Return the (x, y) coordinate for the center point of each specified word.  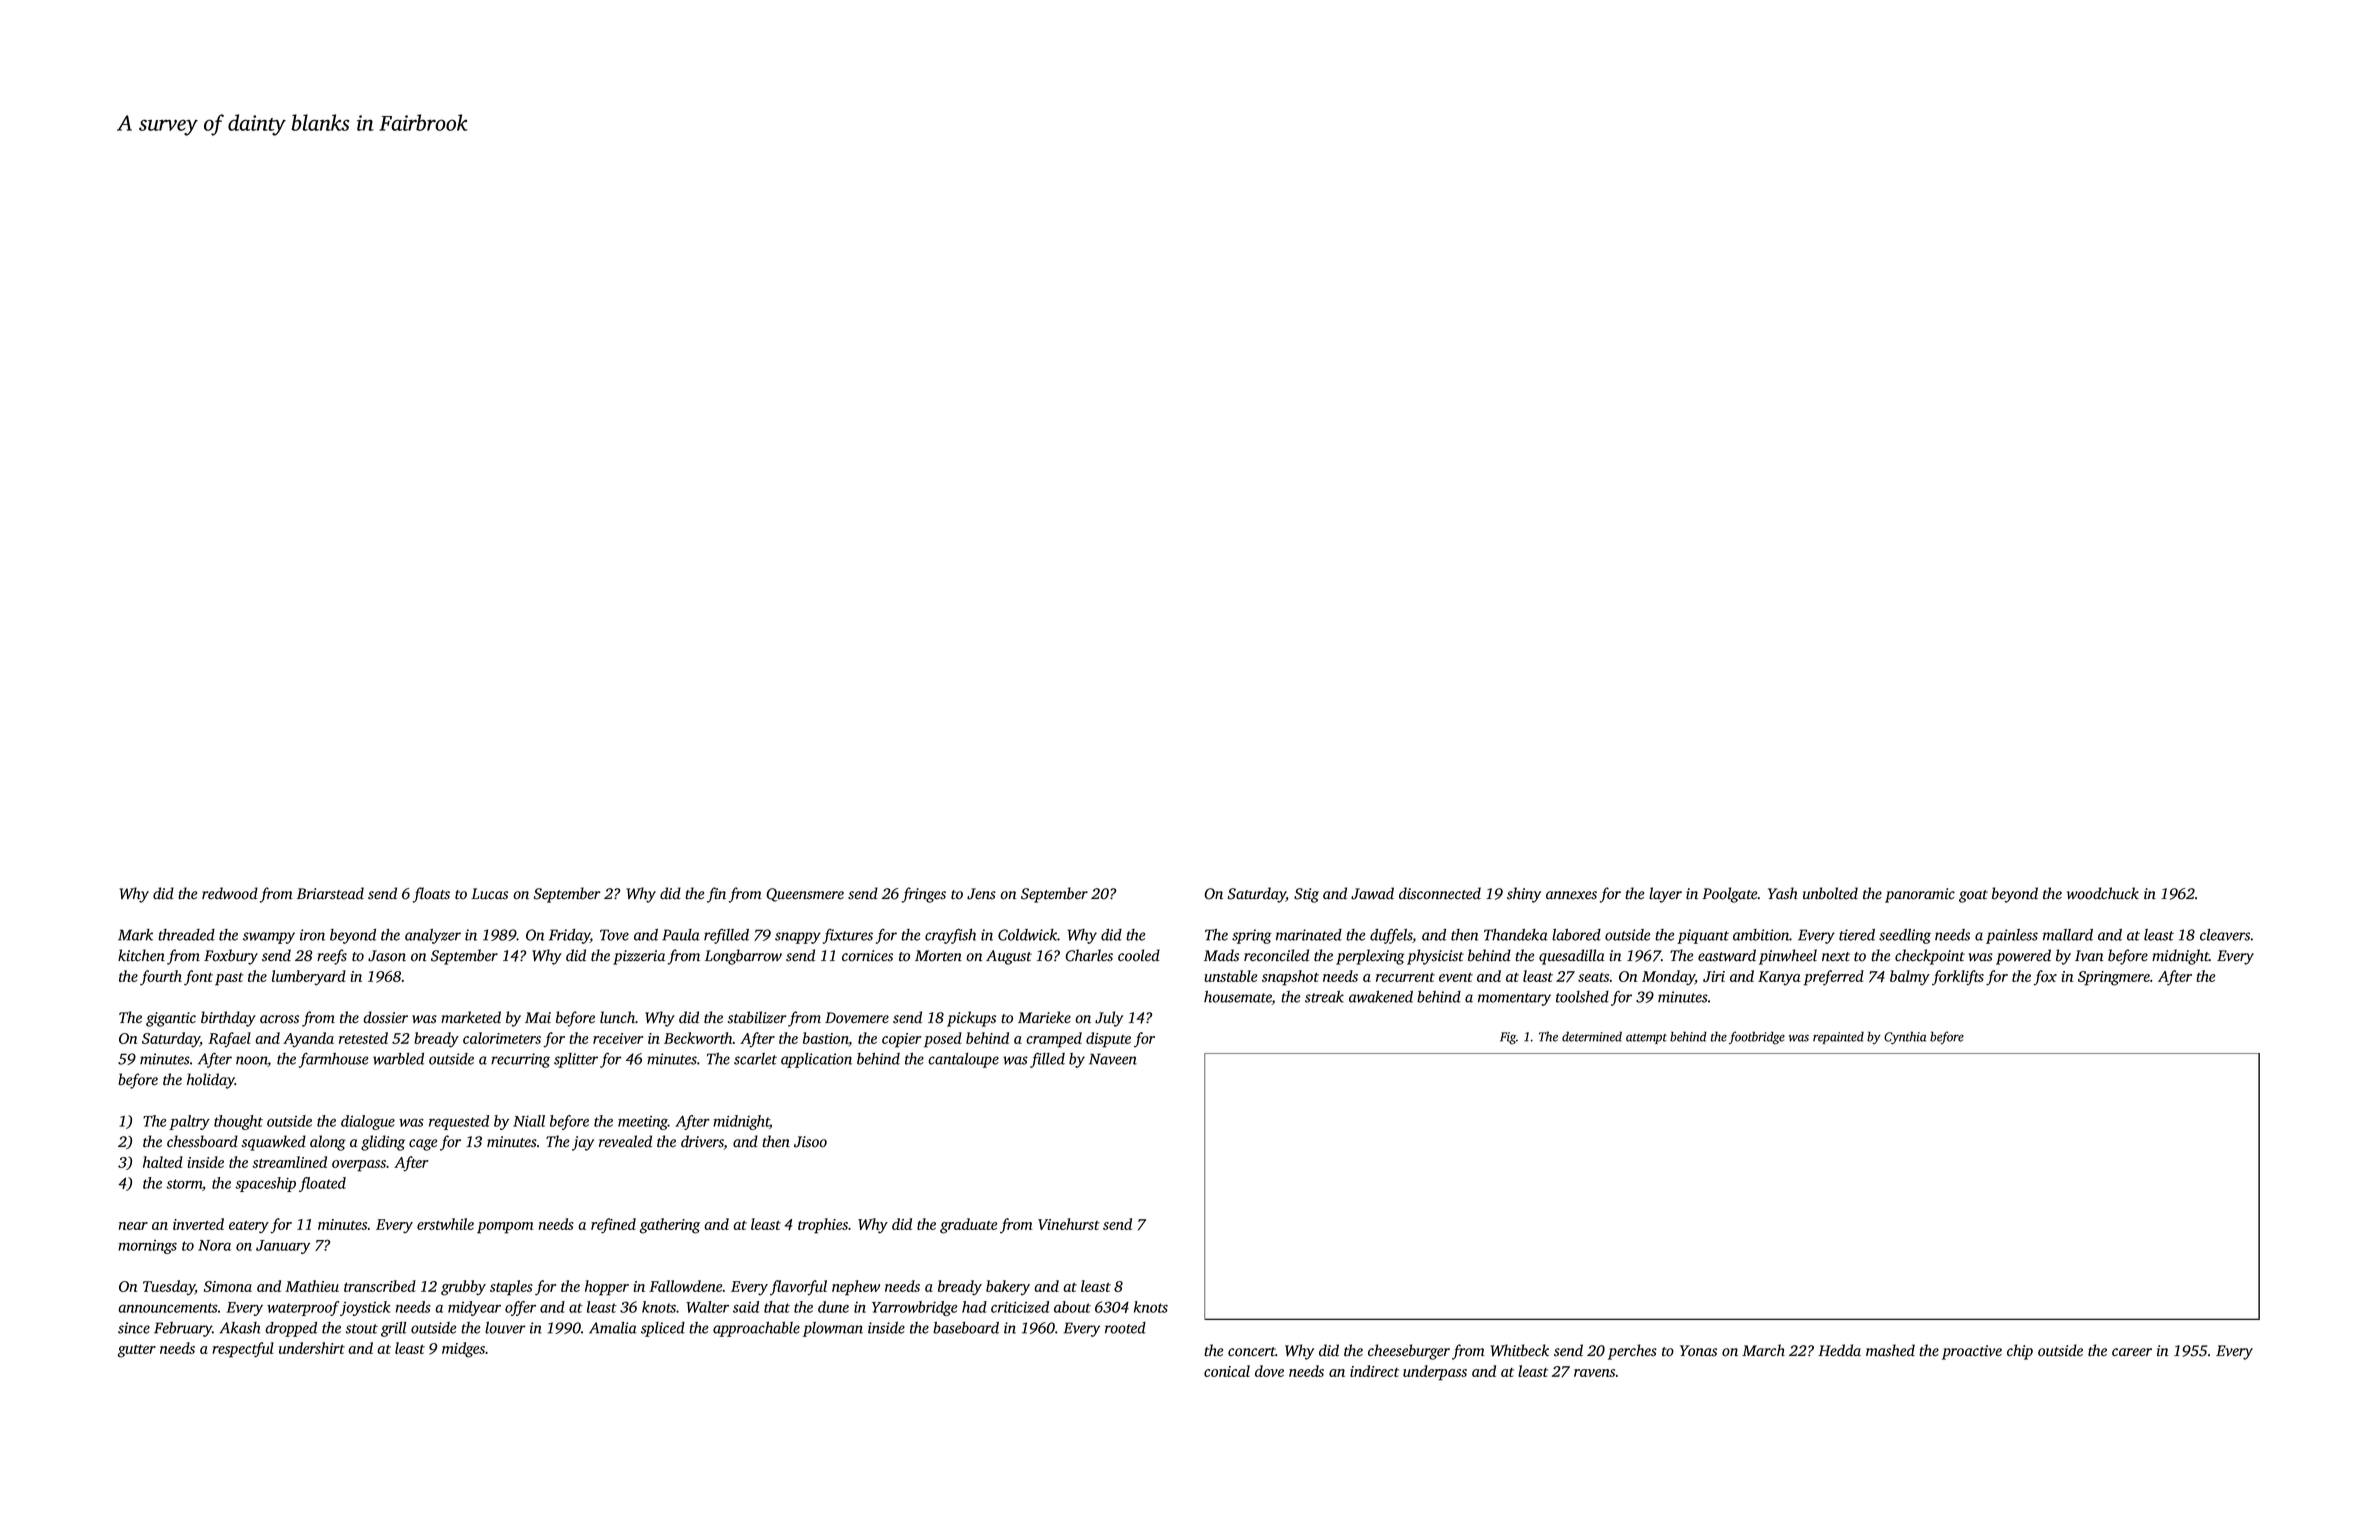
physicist (1435, 957)
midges (463, 1350)
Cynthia (1905, 1038)
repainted (1838, 1037)
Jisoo (810, 1142)
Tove (614, 935)
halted (163, 1162)
